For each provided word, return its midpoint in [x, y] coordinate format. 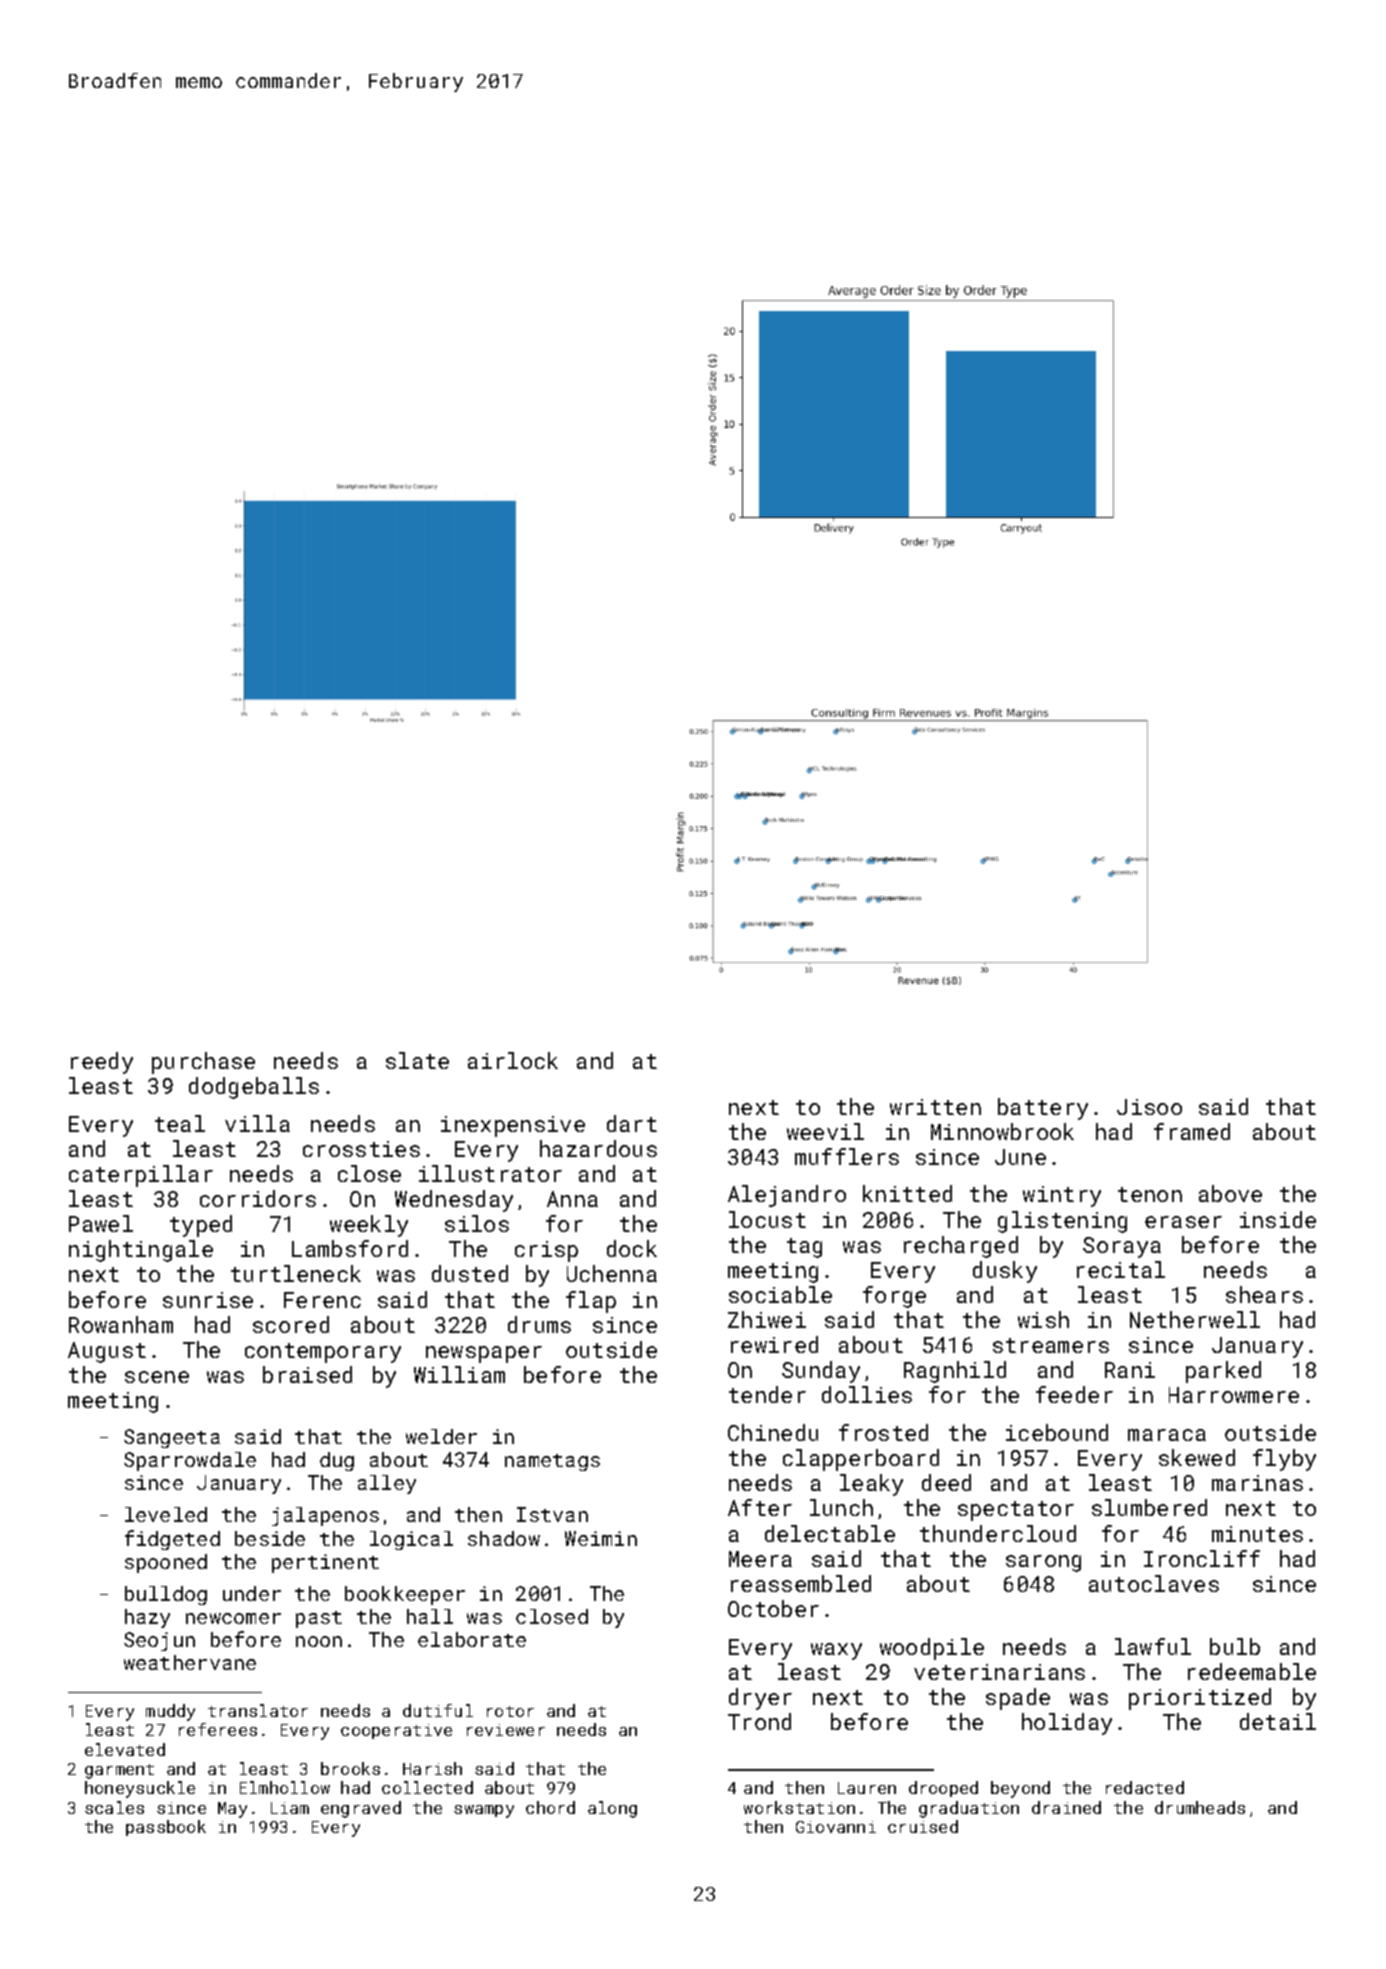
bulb [1235, 1646]
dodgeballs [254, 1088]
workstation [799, 1807]
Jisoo [1149, 1107]
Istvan [552, 1514]
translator [258, 1710]
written [935, 1107]
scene [157, 1377]
